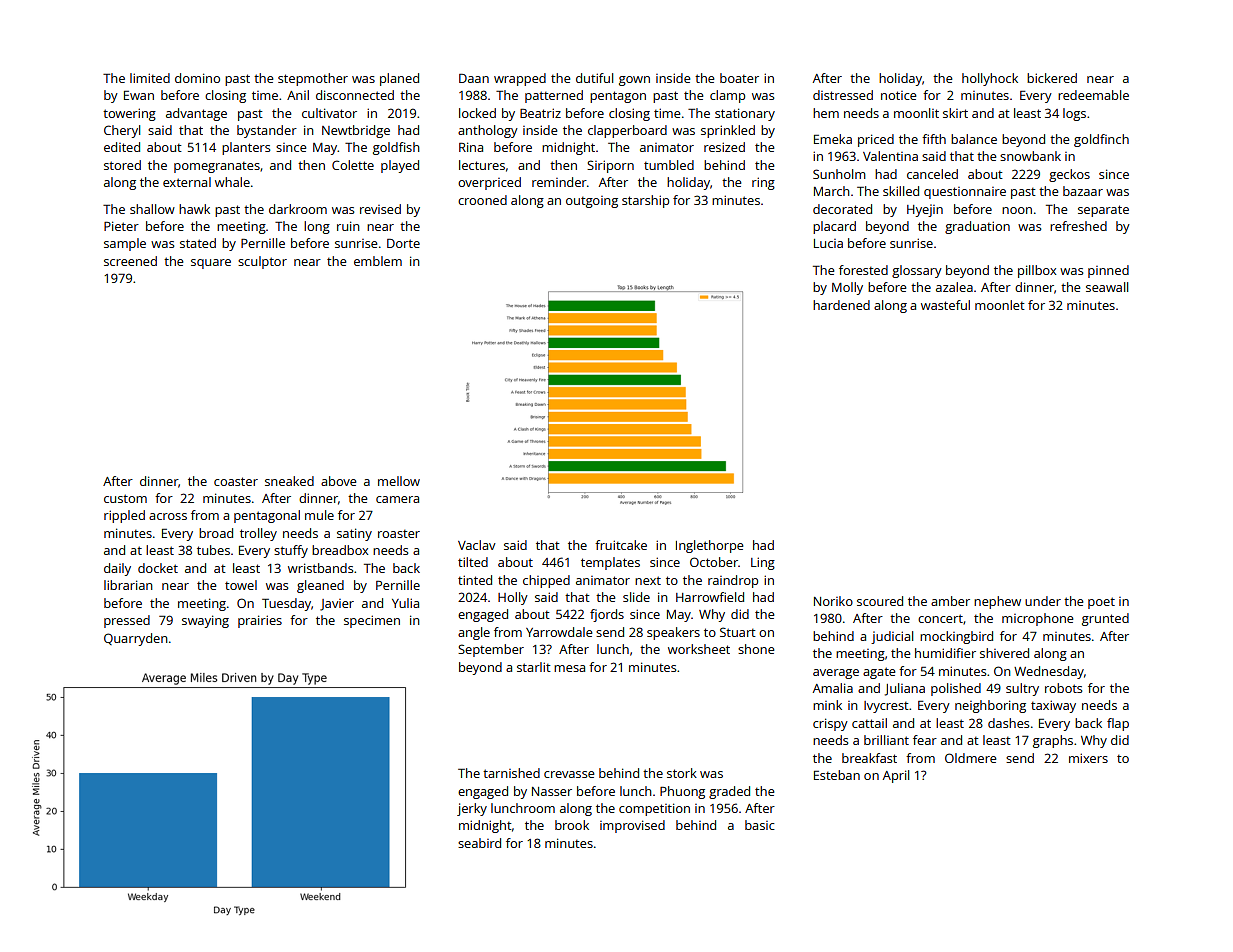  Describe the element at coordinates (837, 775) in the screenshot. I see `Esteban` at that location.
